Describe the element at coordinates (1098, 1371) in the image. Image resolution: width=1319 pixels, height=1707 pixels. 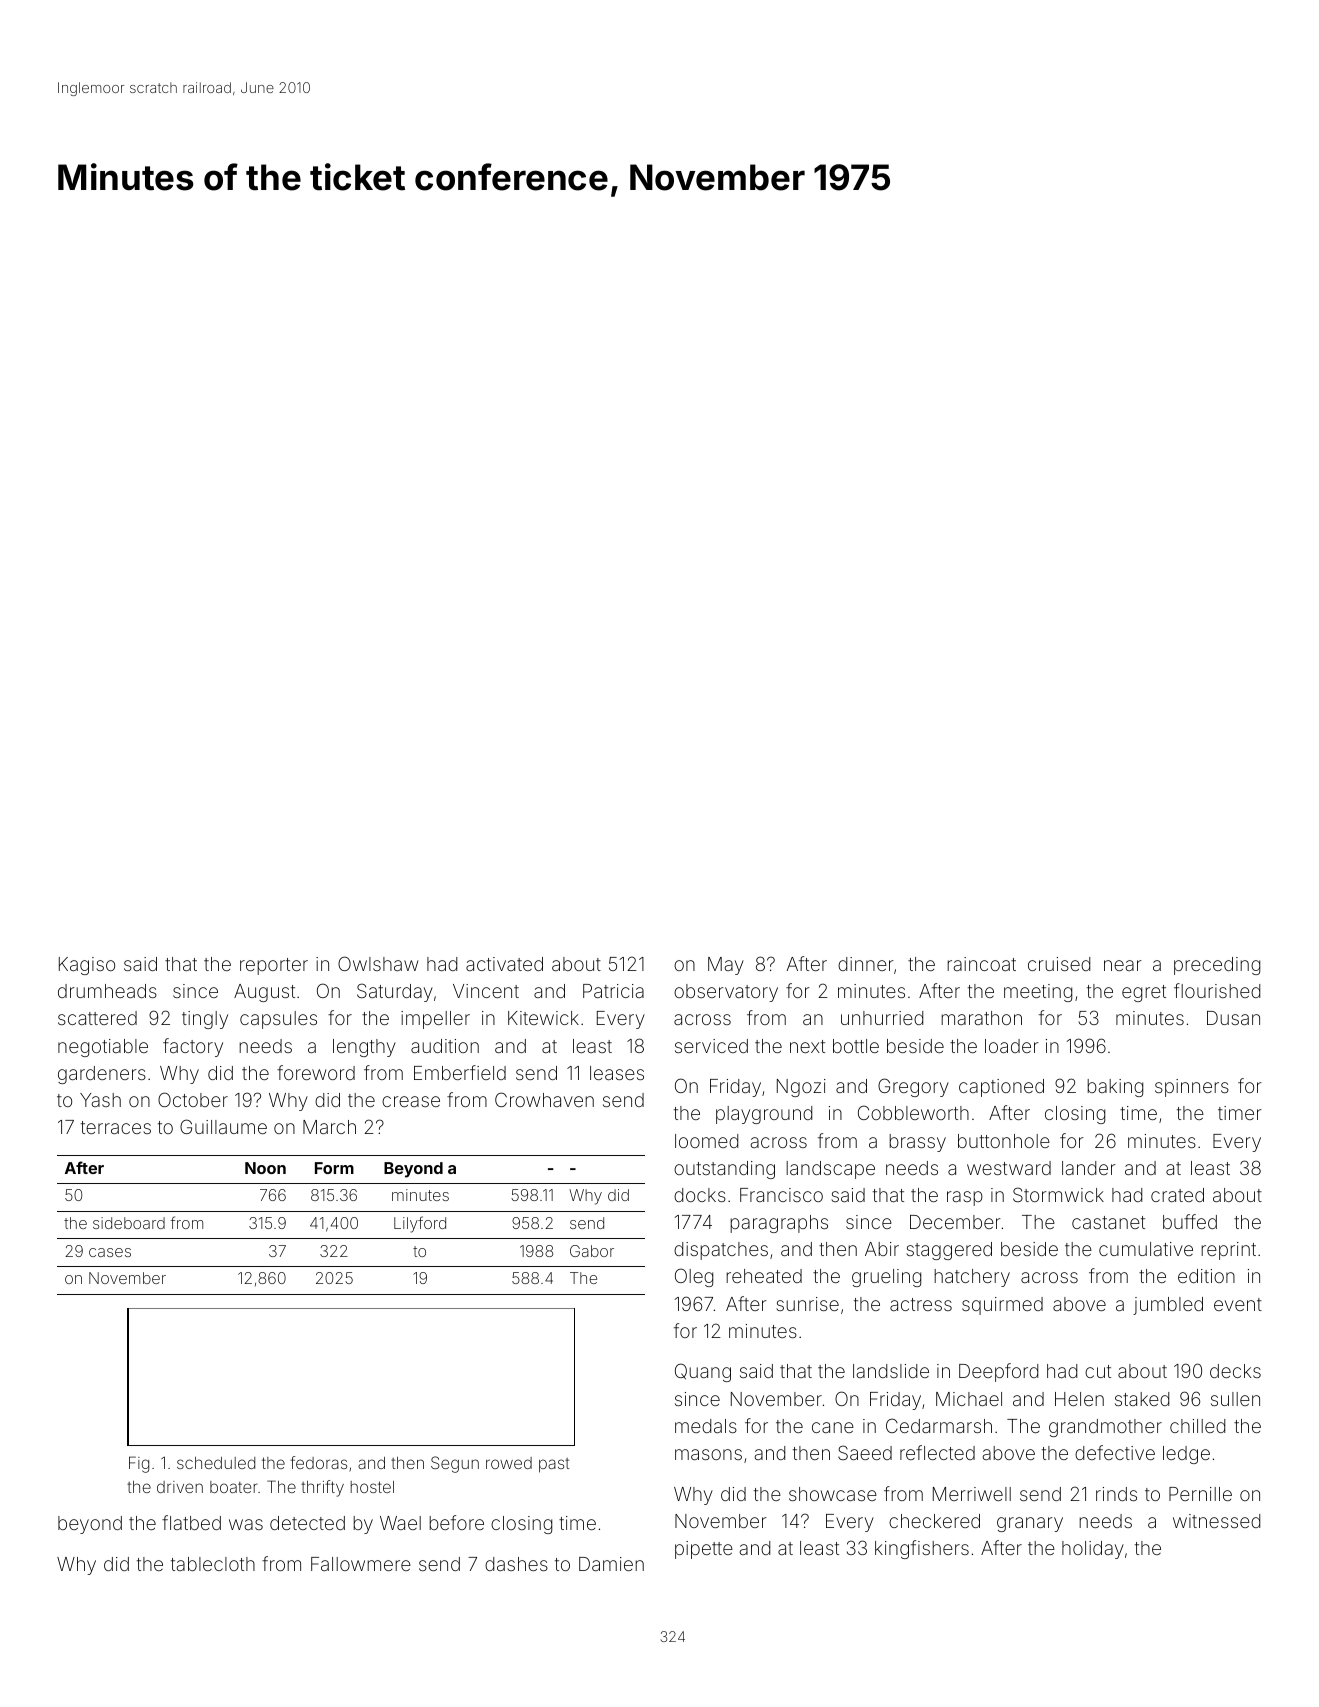
I see `cut` at that location.
